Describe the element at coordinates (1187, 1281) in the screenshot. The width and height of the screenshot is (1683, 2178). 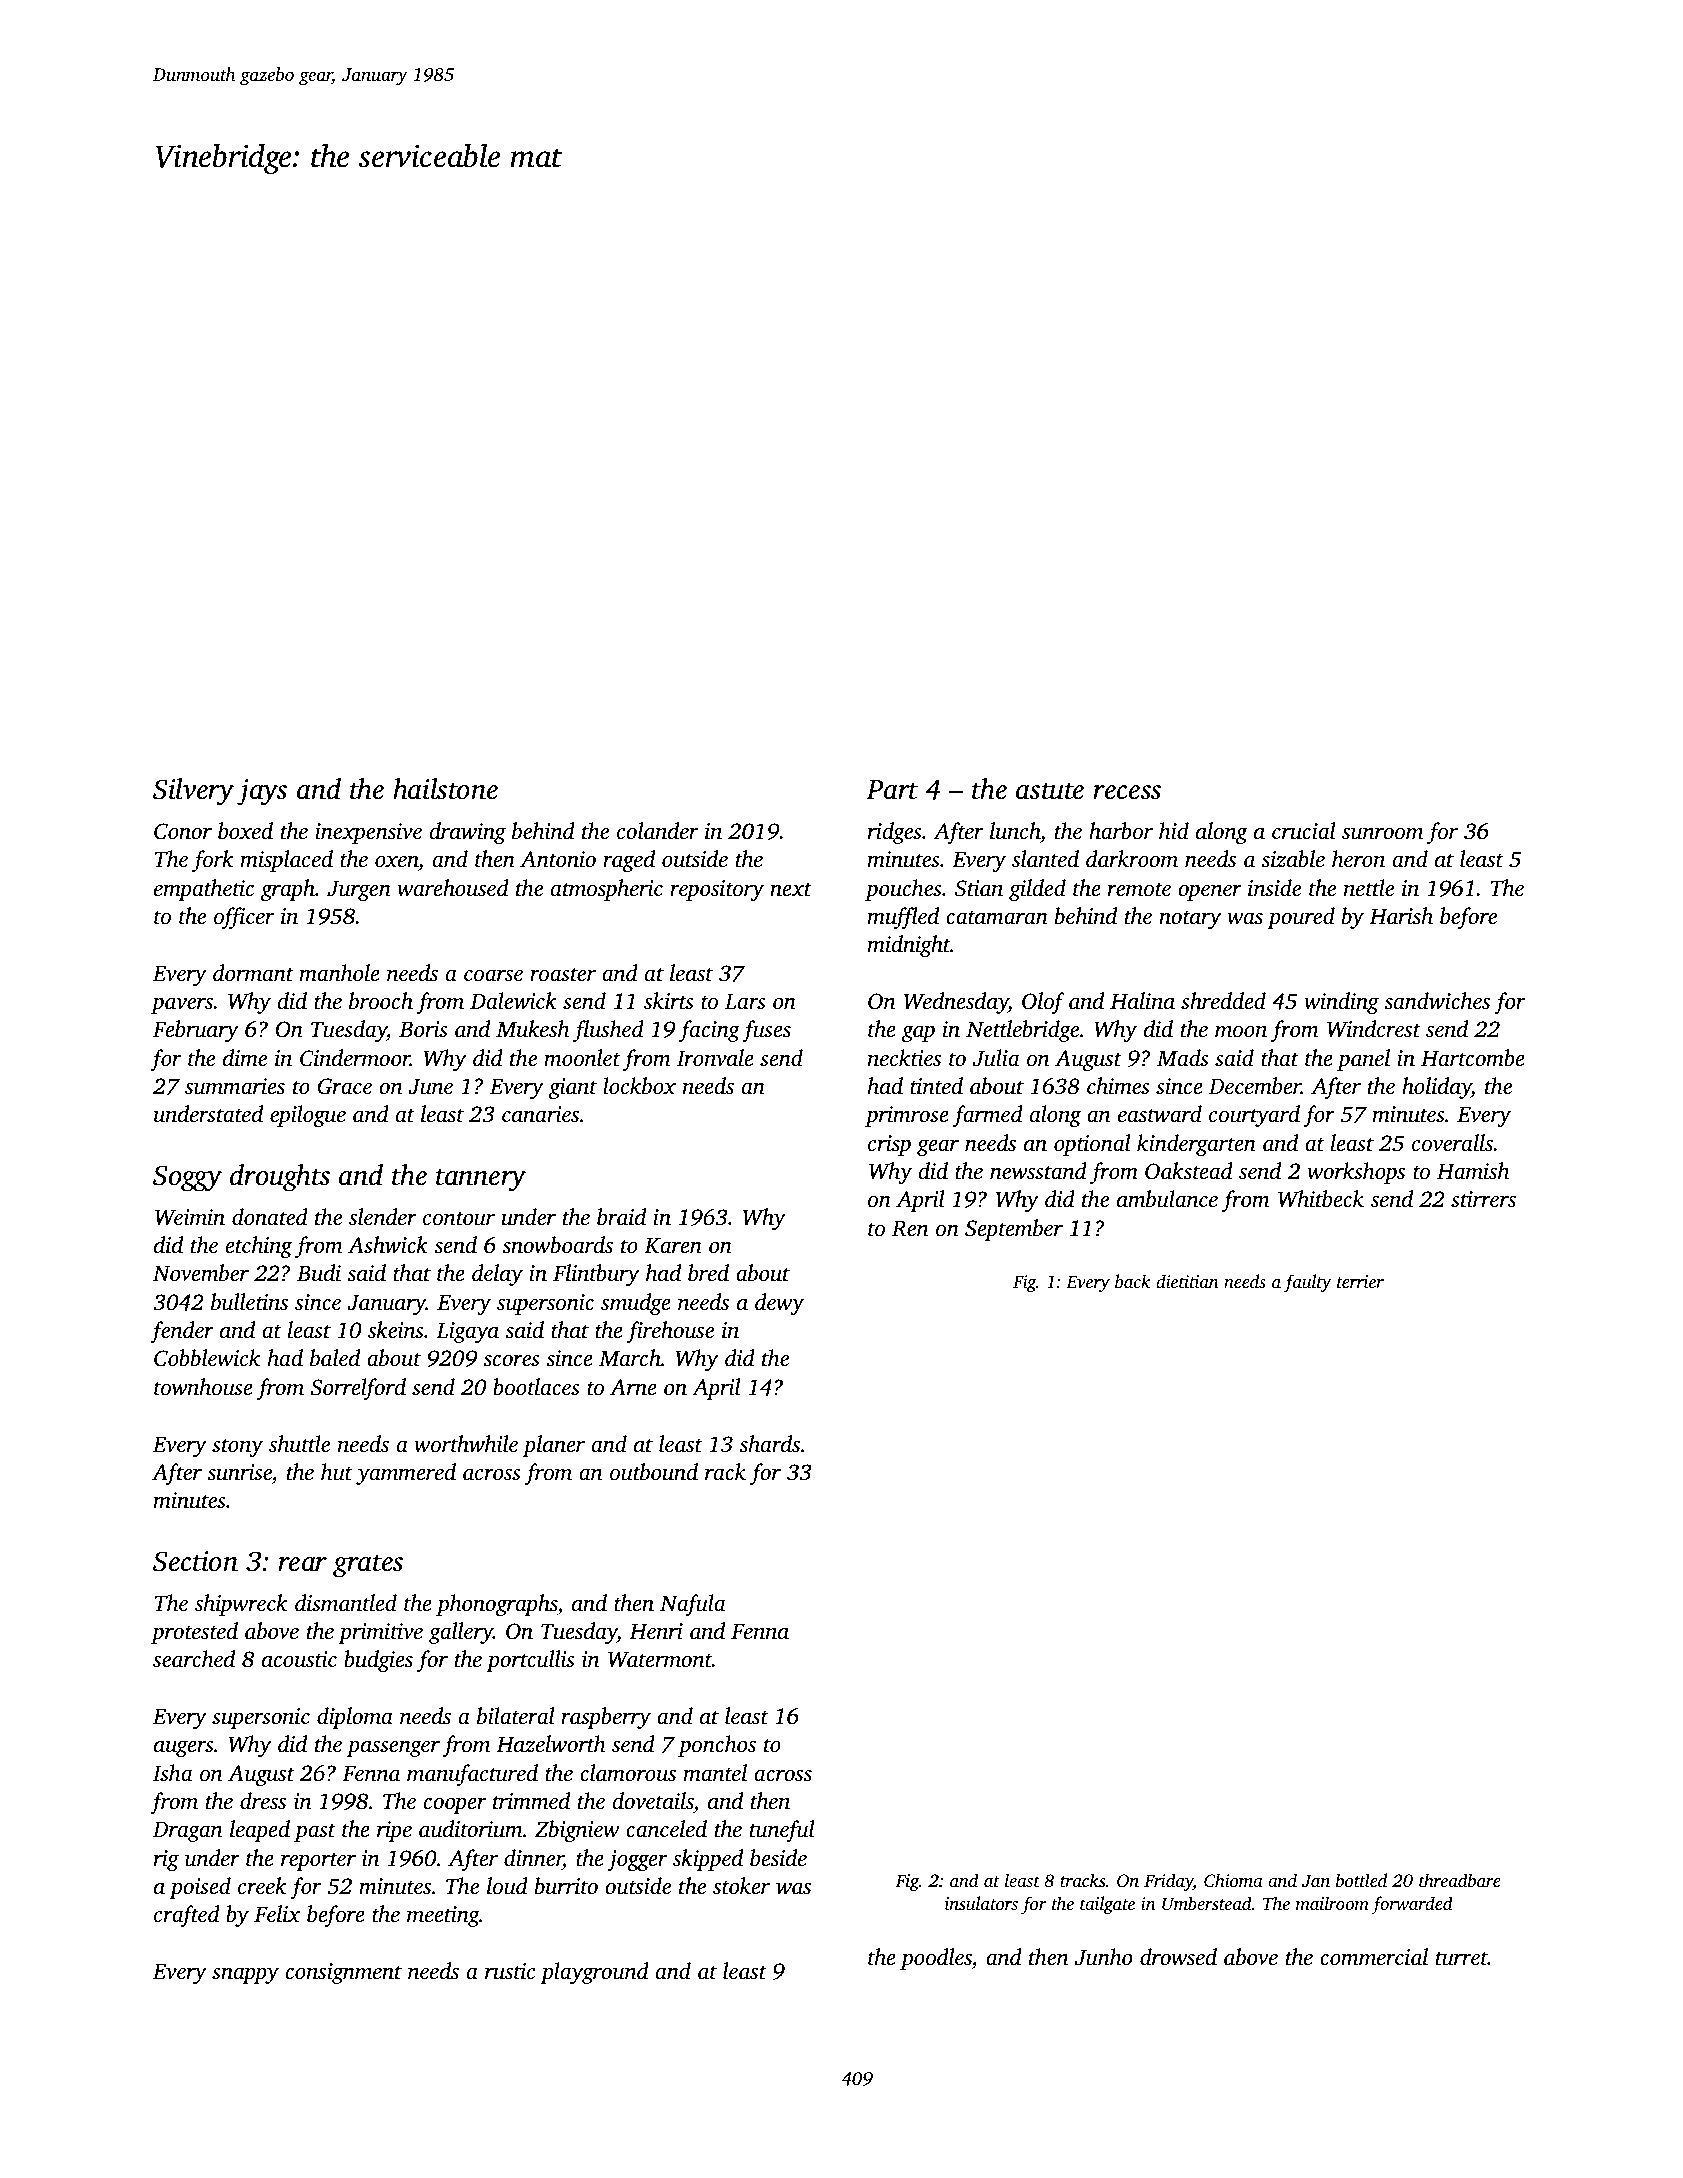
I see `dietitian` at that location.
